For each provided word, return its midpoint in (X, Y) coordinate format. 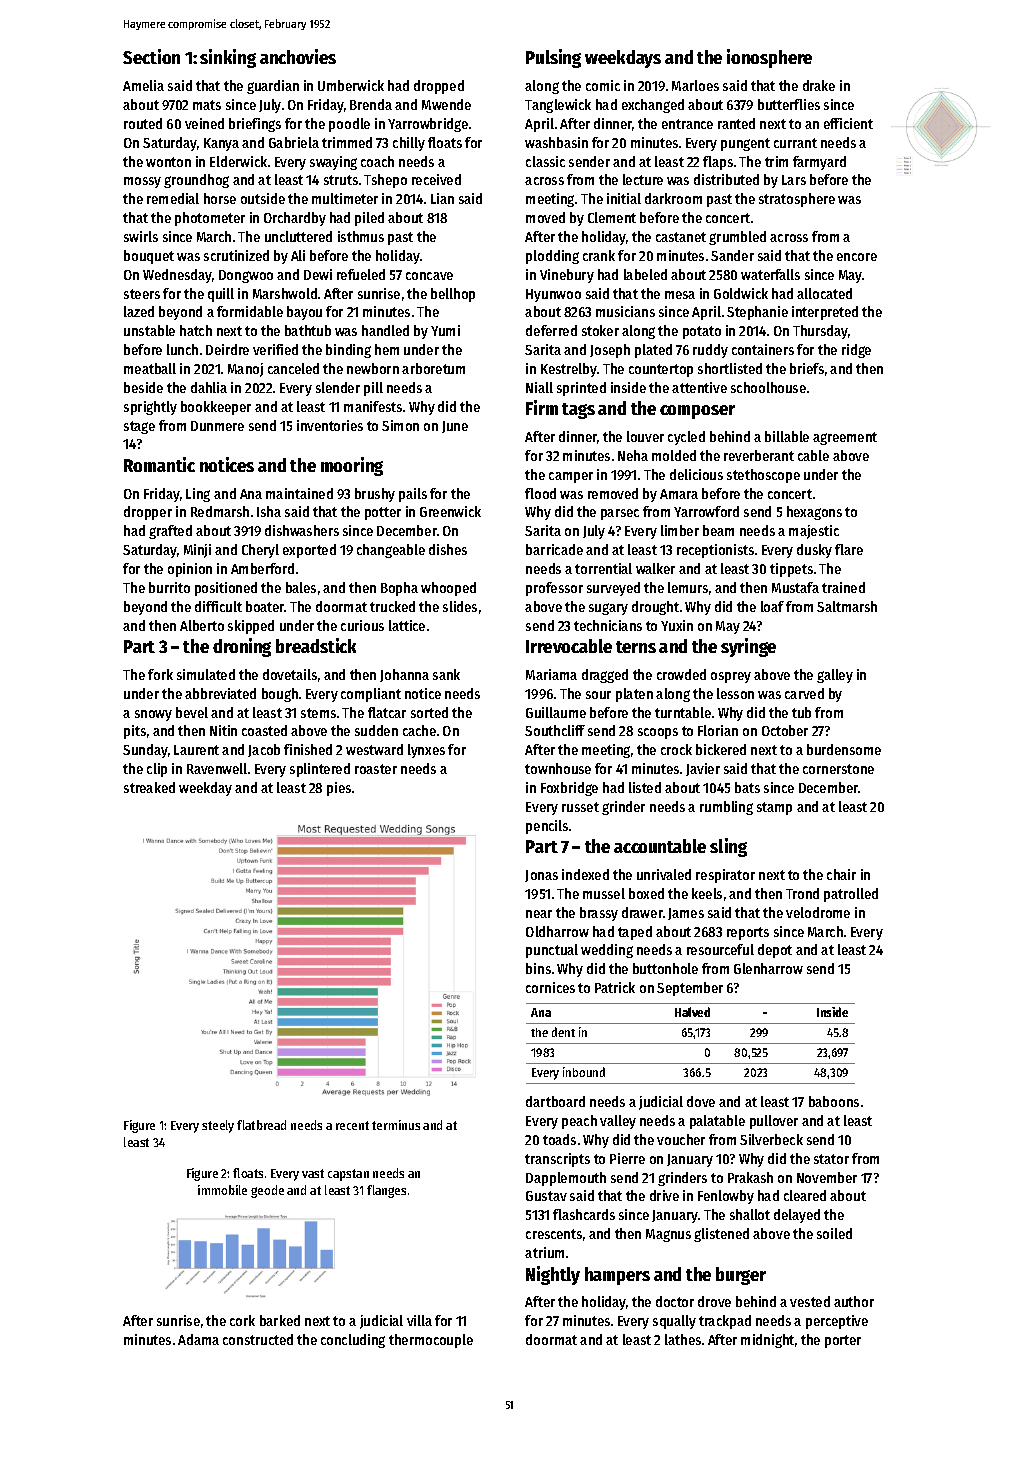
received (436, 179)
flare (849, 549)
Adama (198, 1339)
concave (429, 276)
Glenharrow (768, 968)
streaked (149, 787)
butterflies (789, 104)
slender (338, 387)
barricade (554, 549)
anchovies (298, 56)
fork (160, 674)
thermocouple (431, 1341)
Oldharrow (557, 931)
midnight (767, 1341)
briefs (807, 368)
